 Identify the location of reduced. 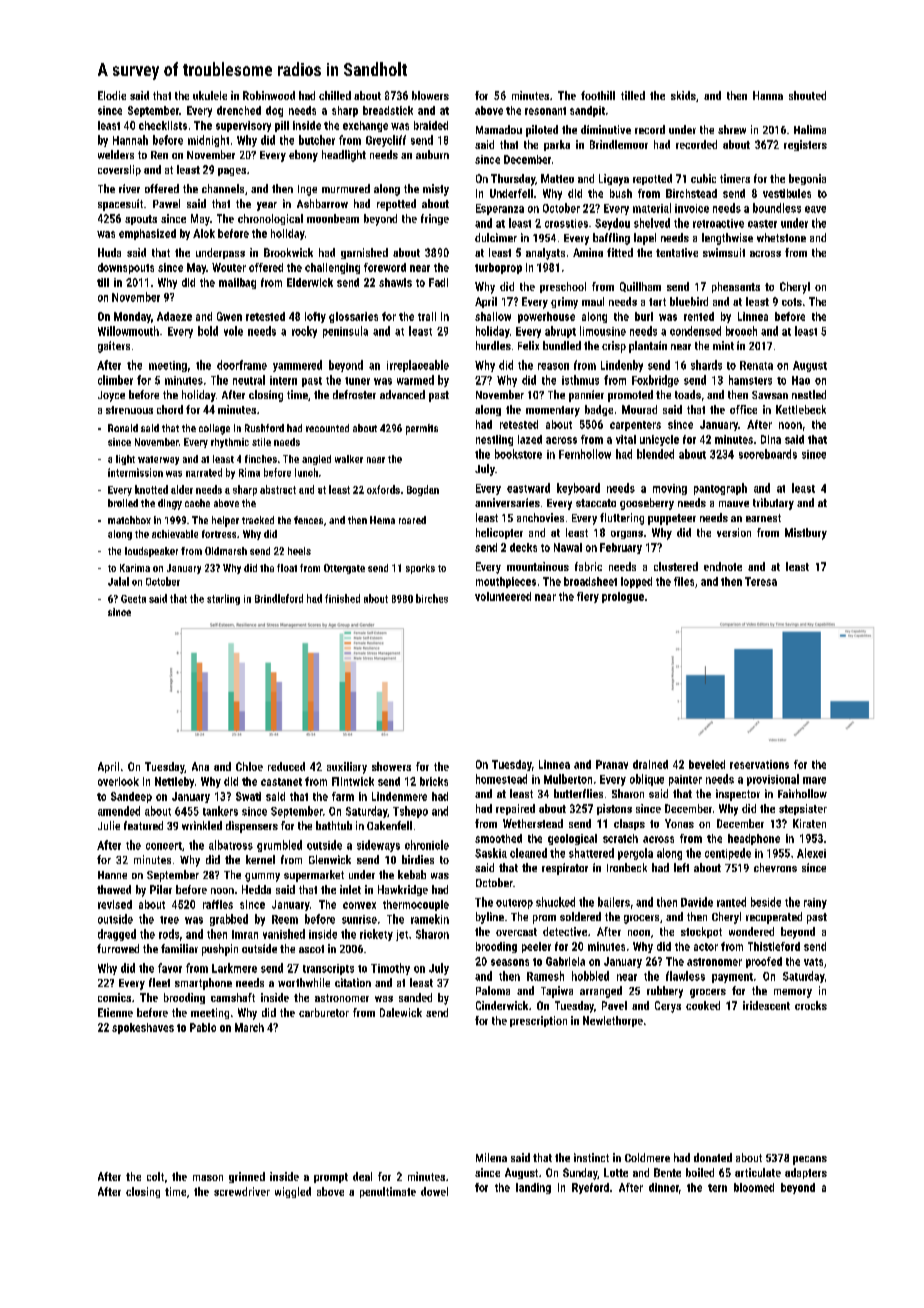
(286, 766).
